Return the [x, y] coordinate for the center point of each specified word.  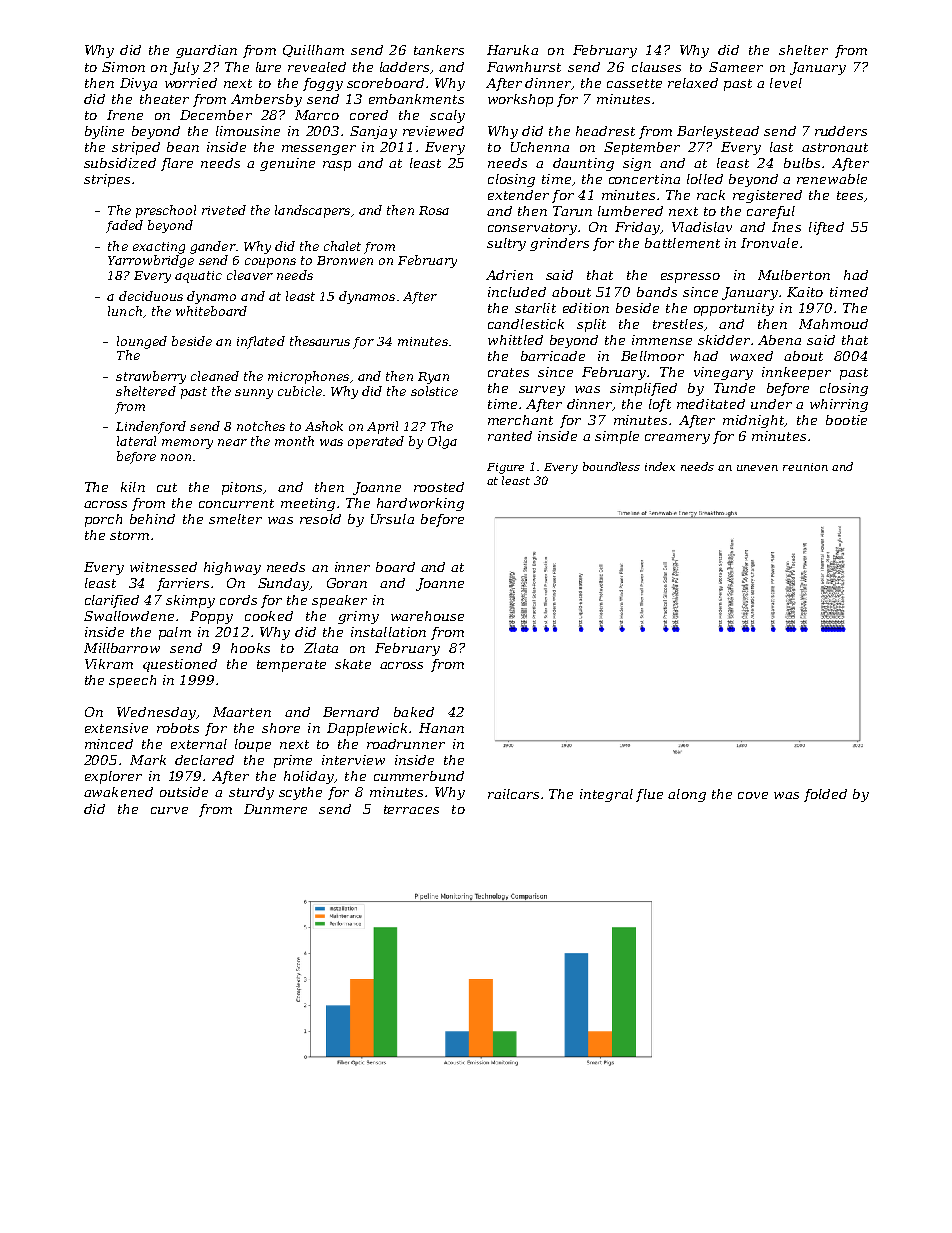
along [687, 795]
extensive [116, 728]
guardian [206, 51]
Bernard [351, 712]
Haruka [512, 50]
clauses [656, 67]
